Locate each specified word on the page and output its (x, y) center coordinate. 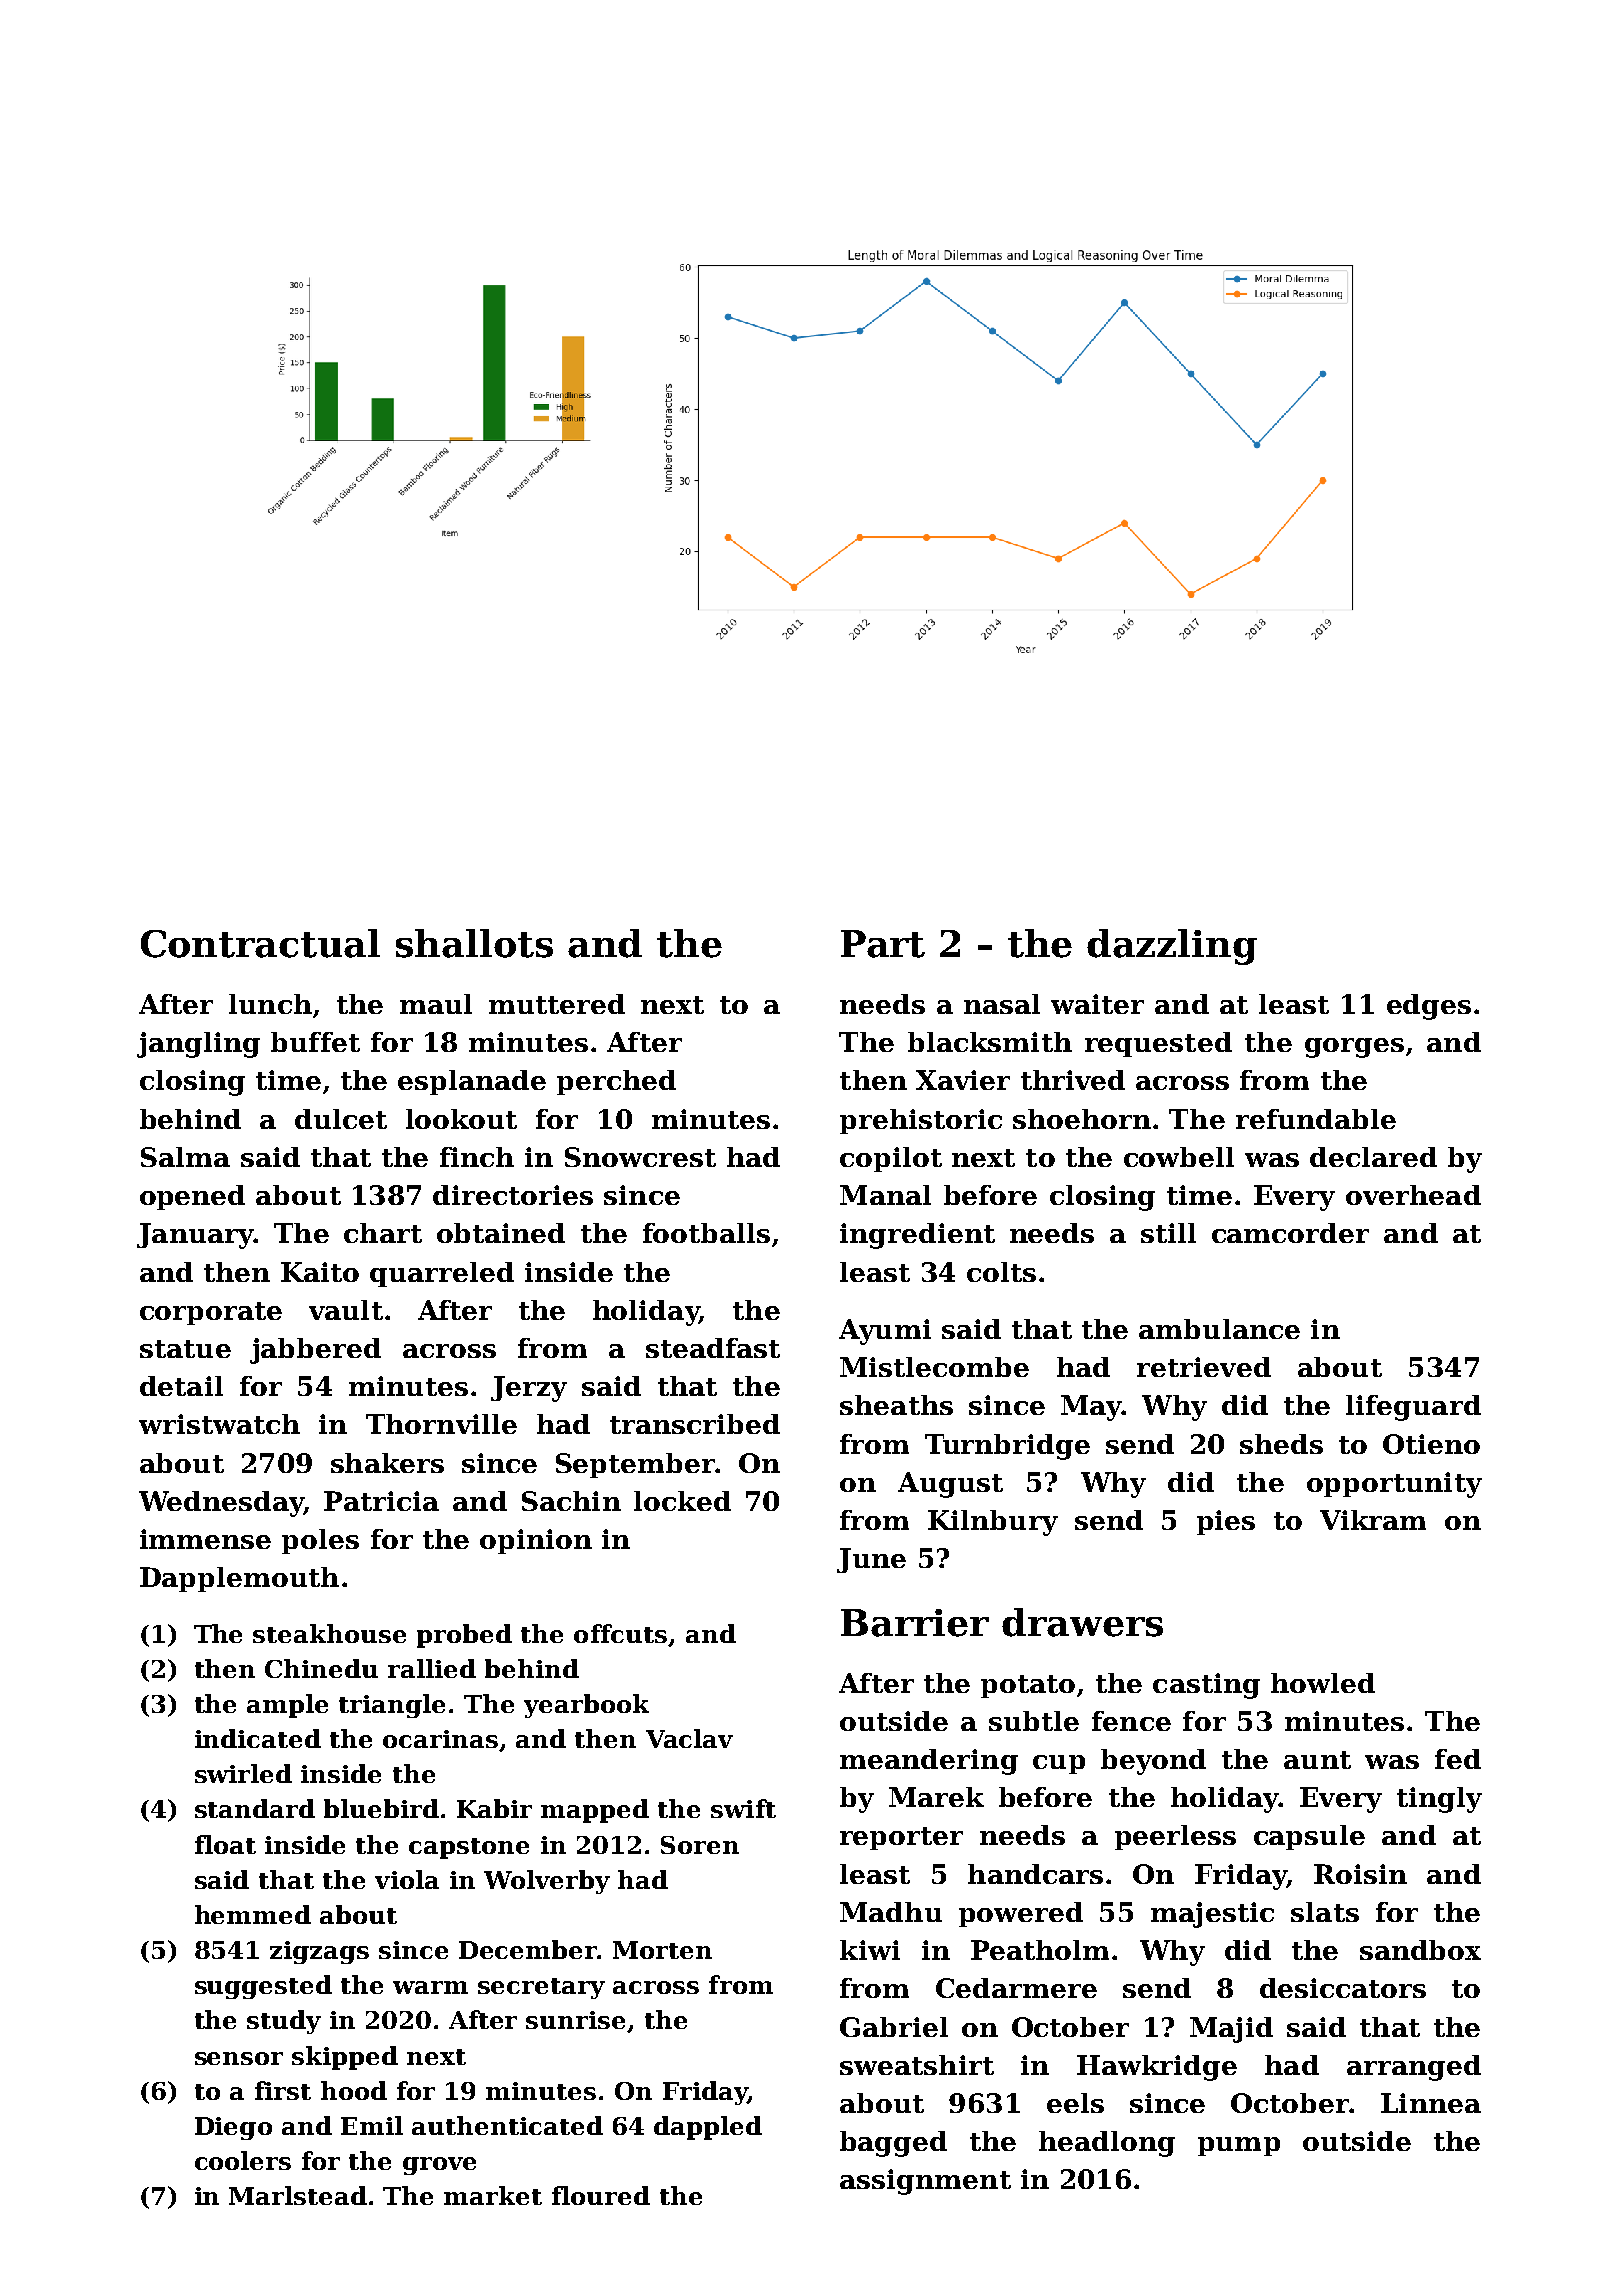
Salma (185, 1157)
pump (1239, 2146)
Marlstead (298, 2195)
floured (601, 2195)
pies (1226, 1522)
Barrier (915, 1623)
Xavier (963, 1080)
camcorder (1290, 1233)
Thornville (441, 1424)
